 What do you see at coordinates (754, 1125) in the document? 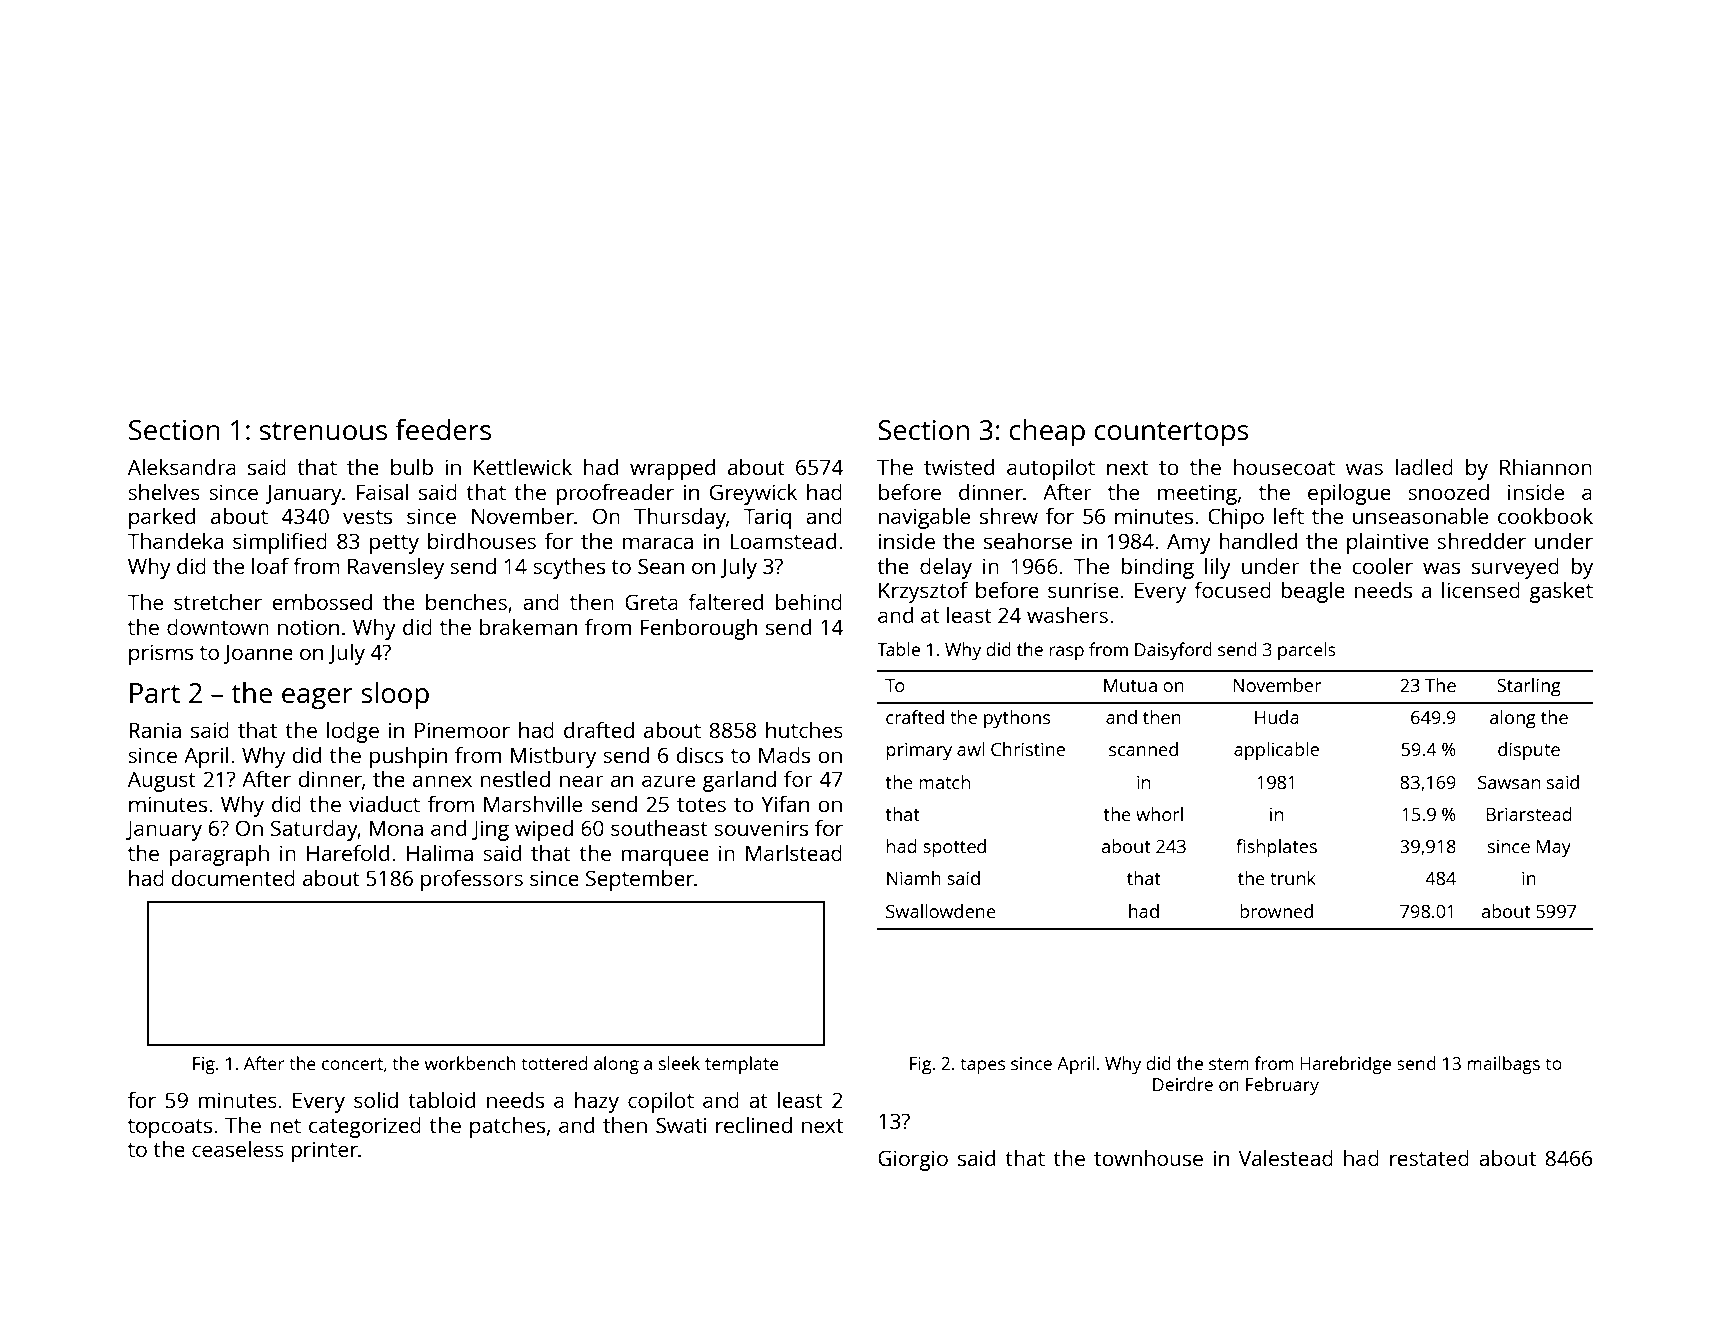
I see `reclined` at bounding box center [754, 1125].
